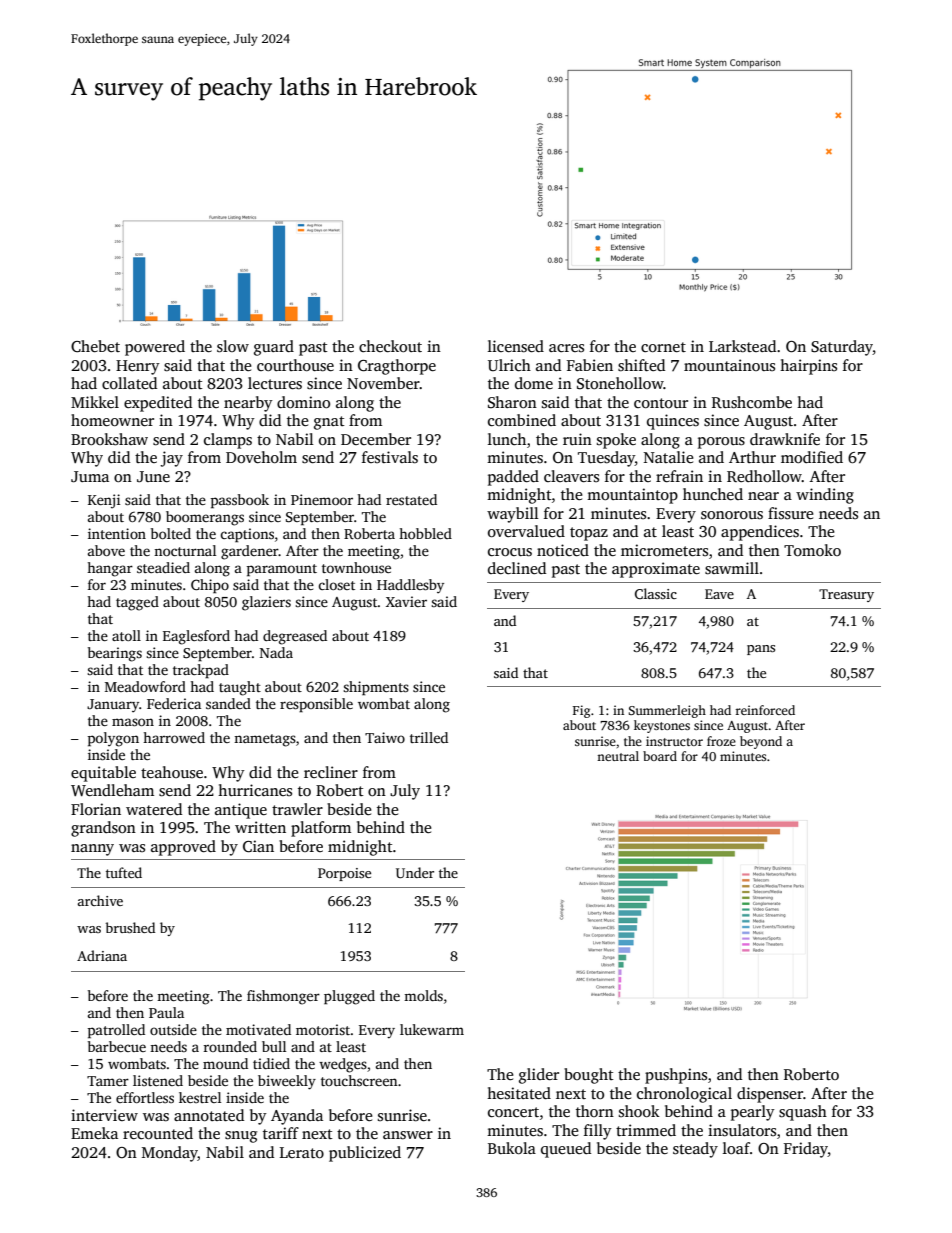  I want to click on board, so click(660, 756).
